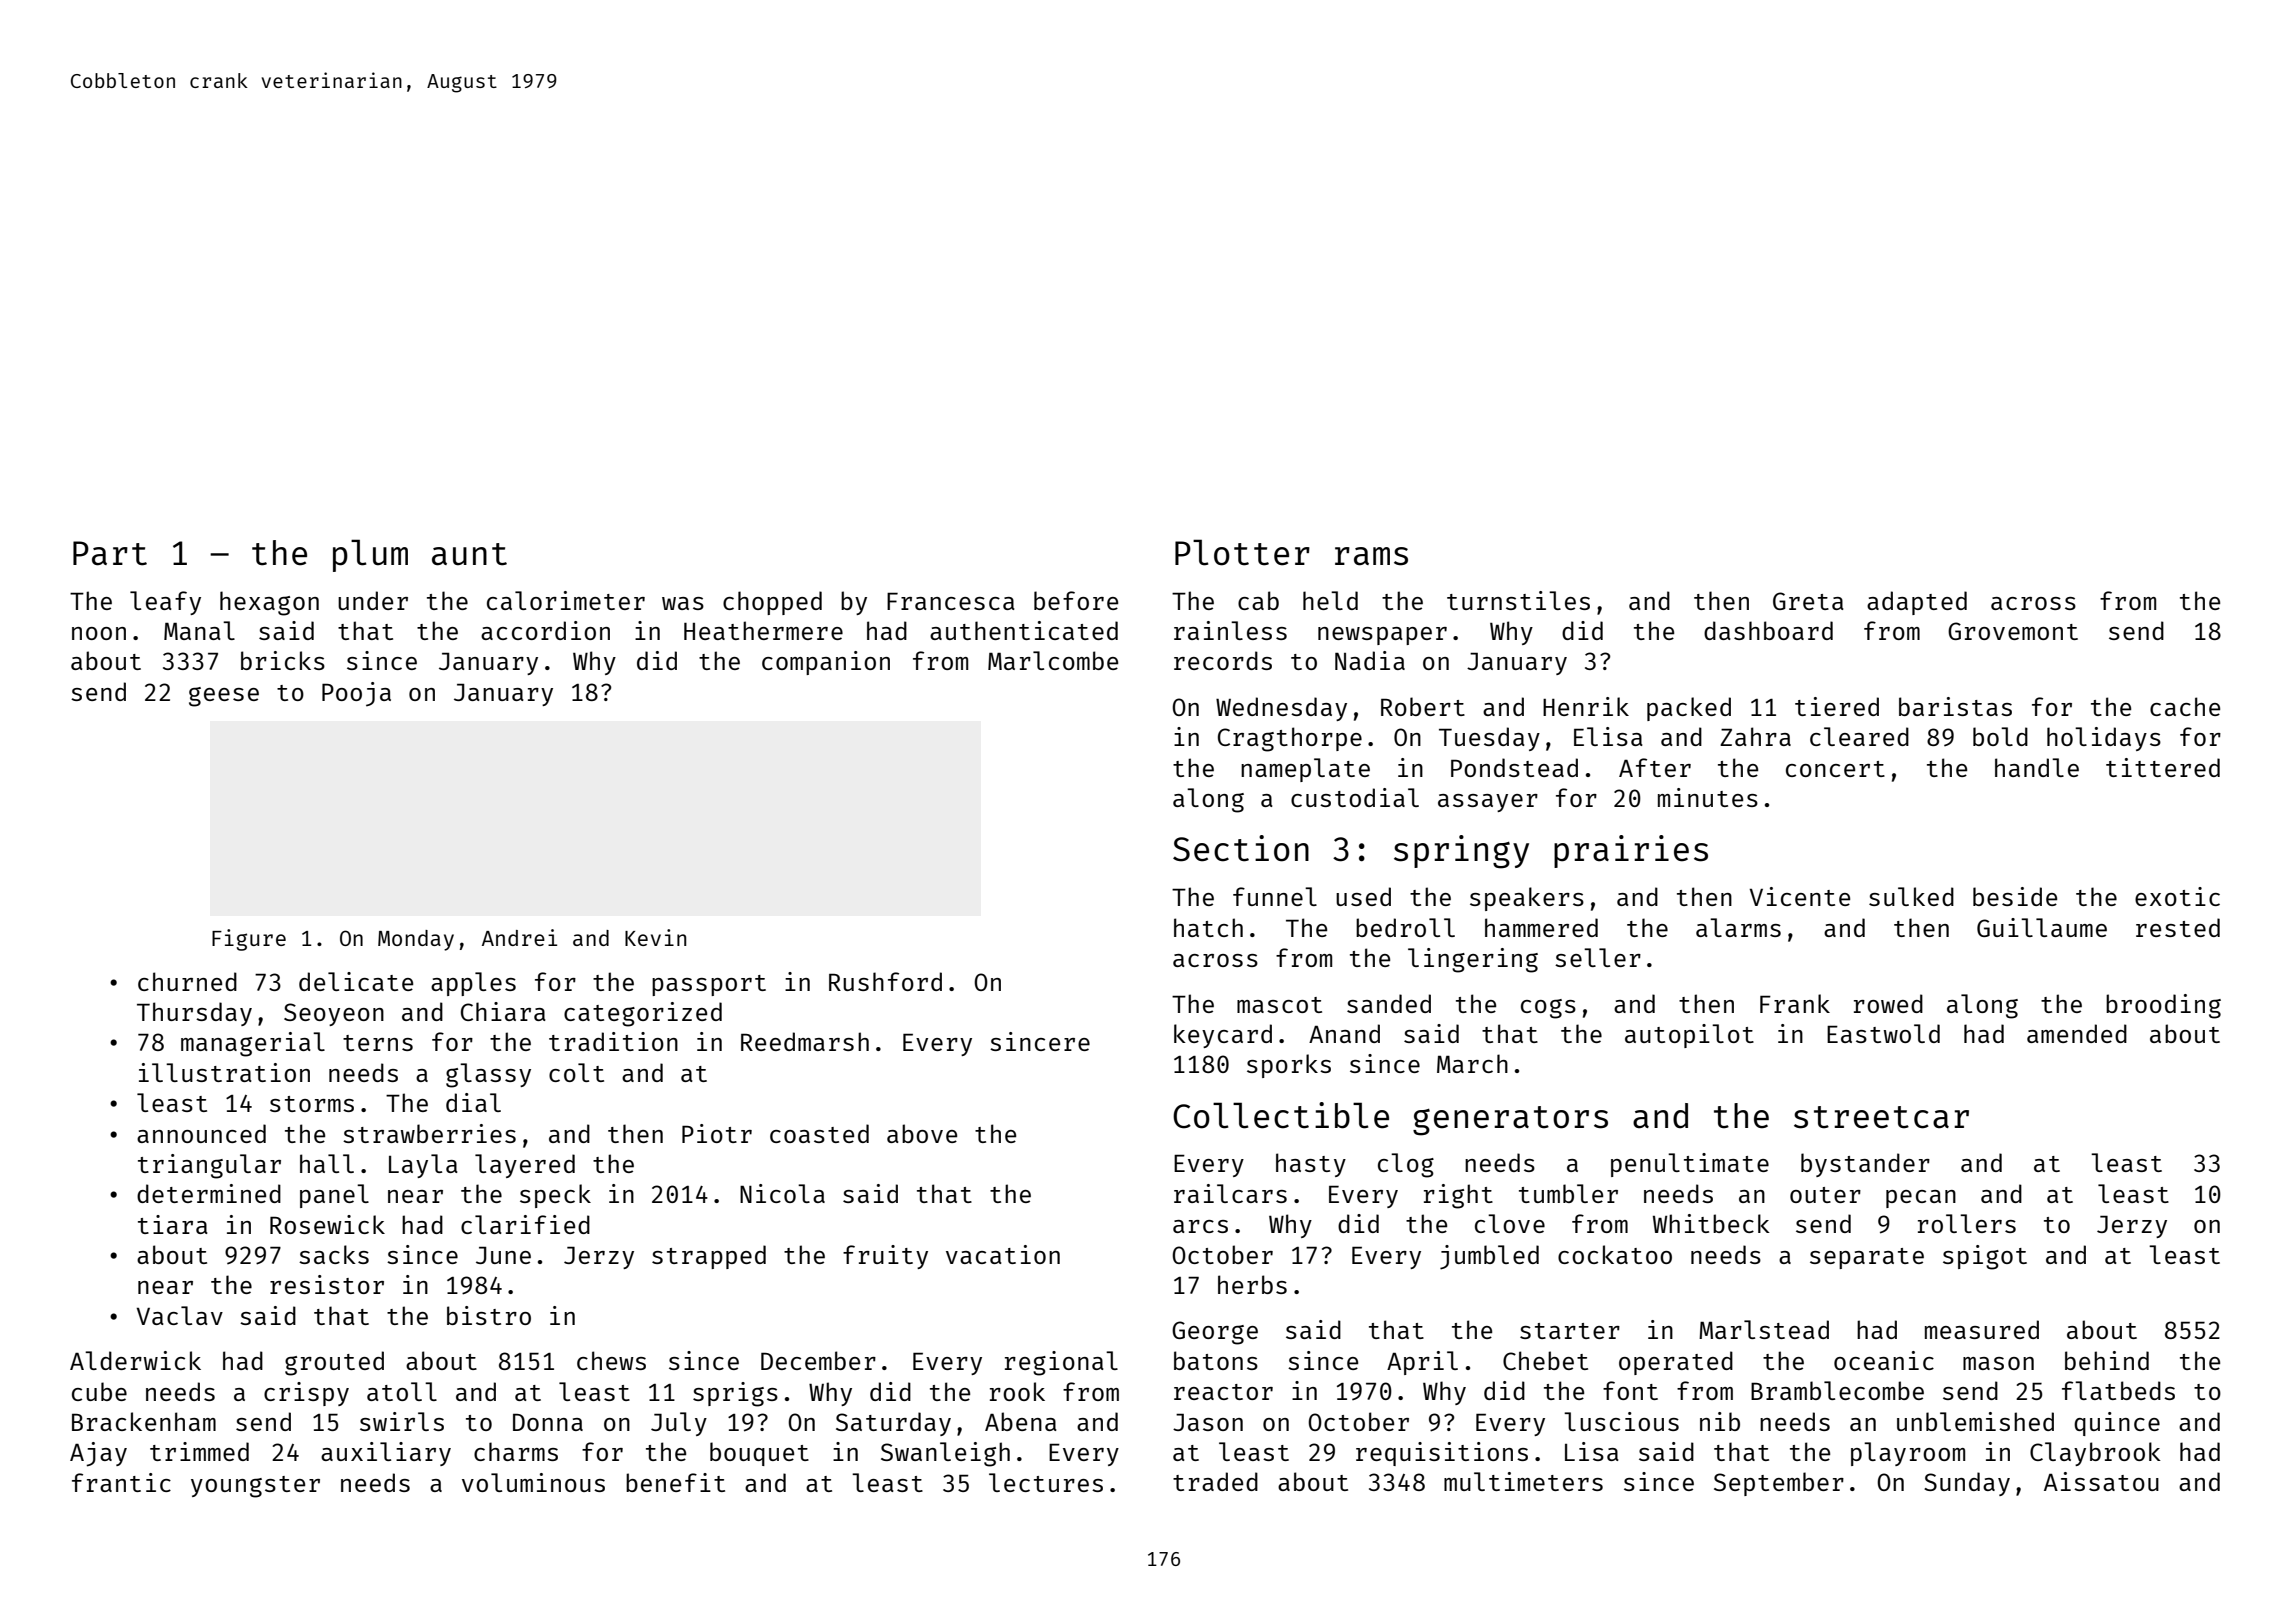  I want to click on rams, so click(1371, 556).
